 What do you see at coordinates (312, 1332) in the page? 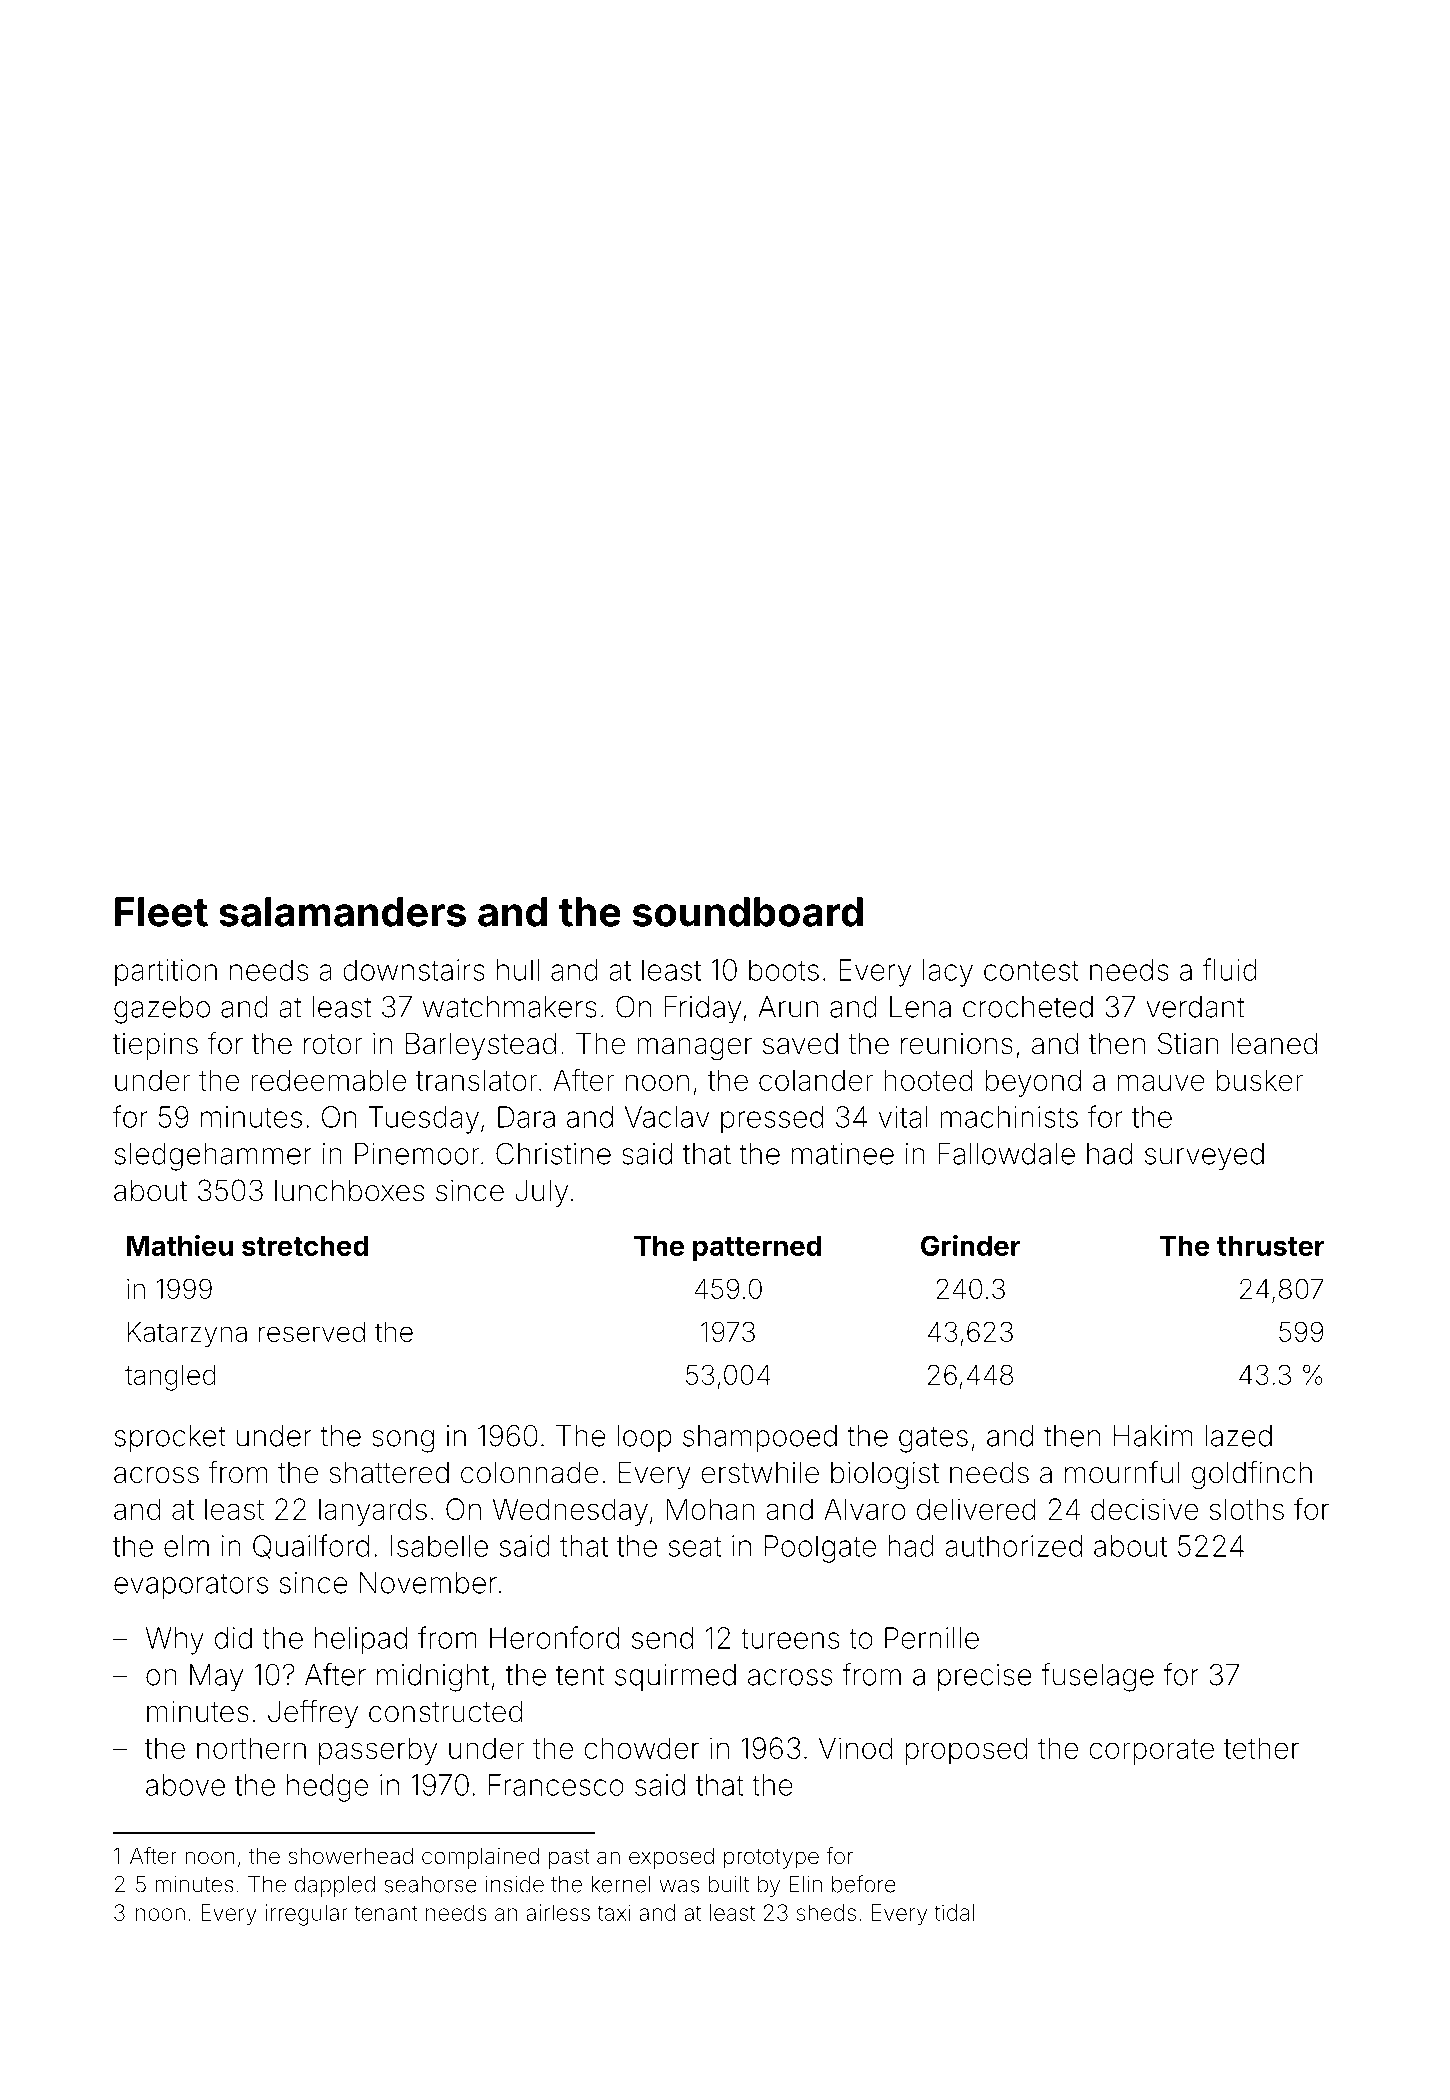
I see `reserved` at bounding box center [312, 1332].
